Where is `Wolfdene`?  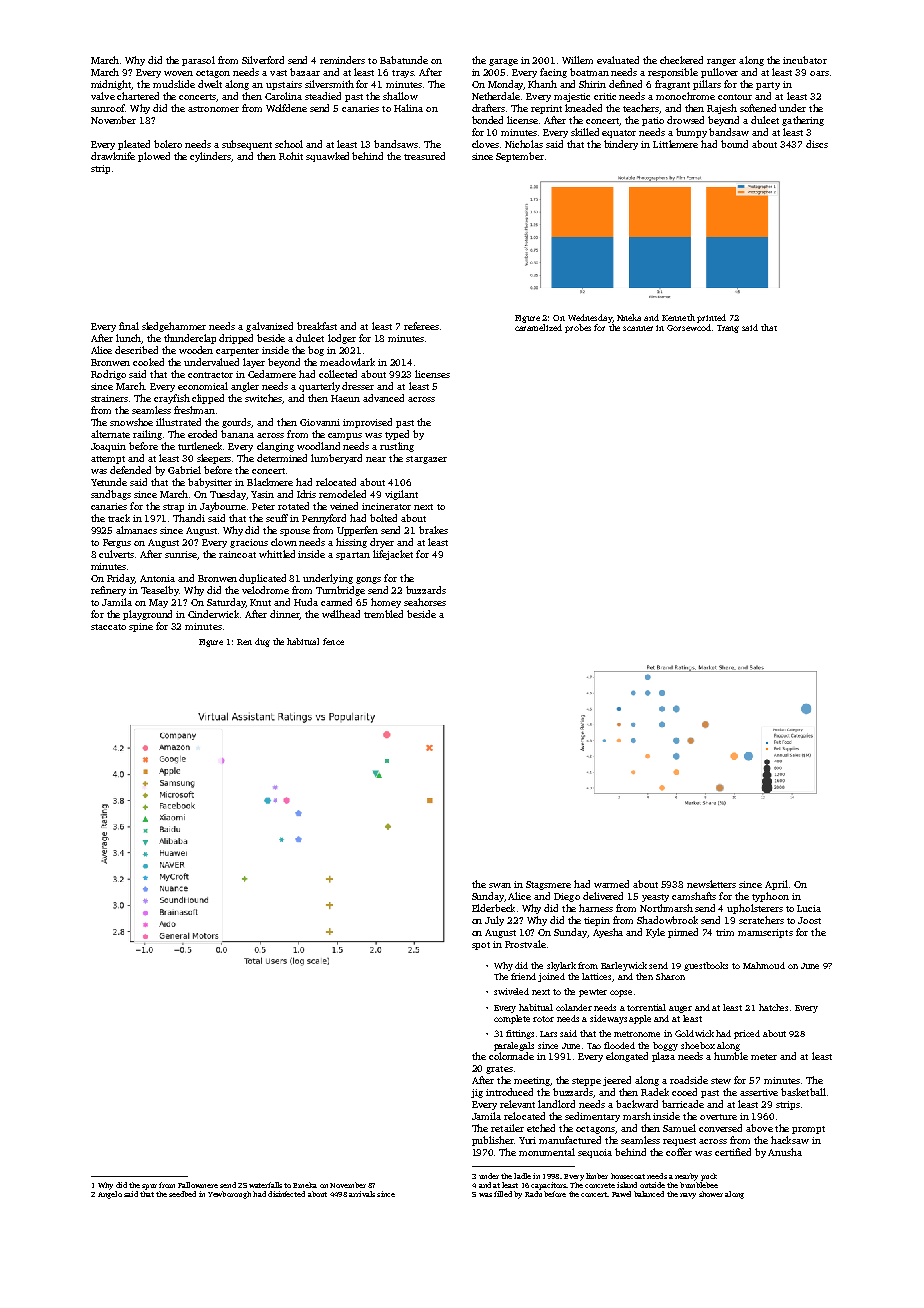 Wolfdene is located at coordinates (286, 108).
